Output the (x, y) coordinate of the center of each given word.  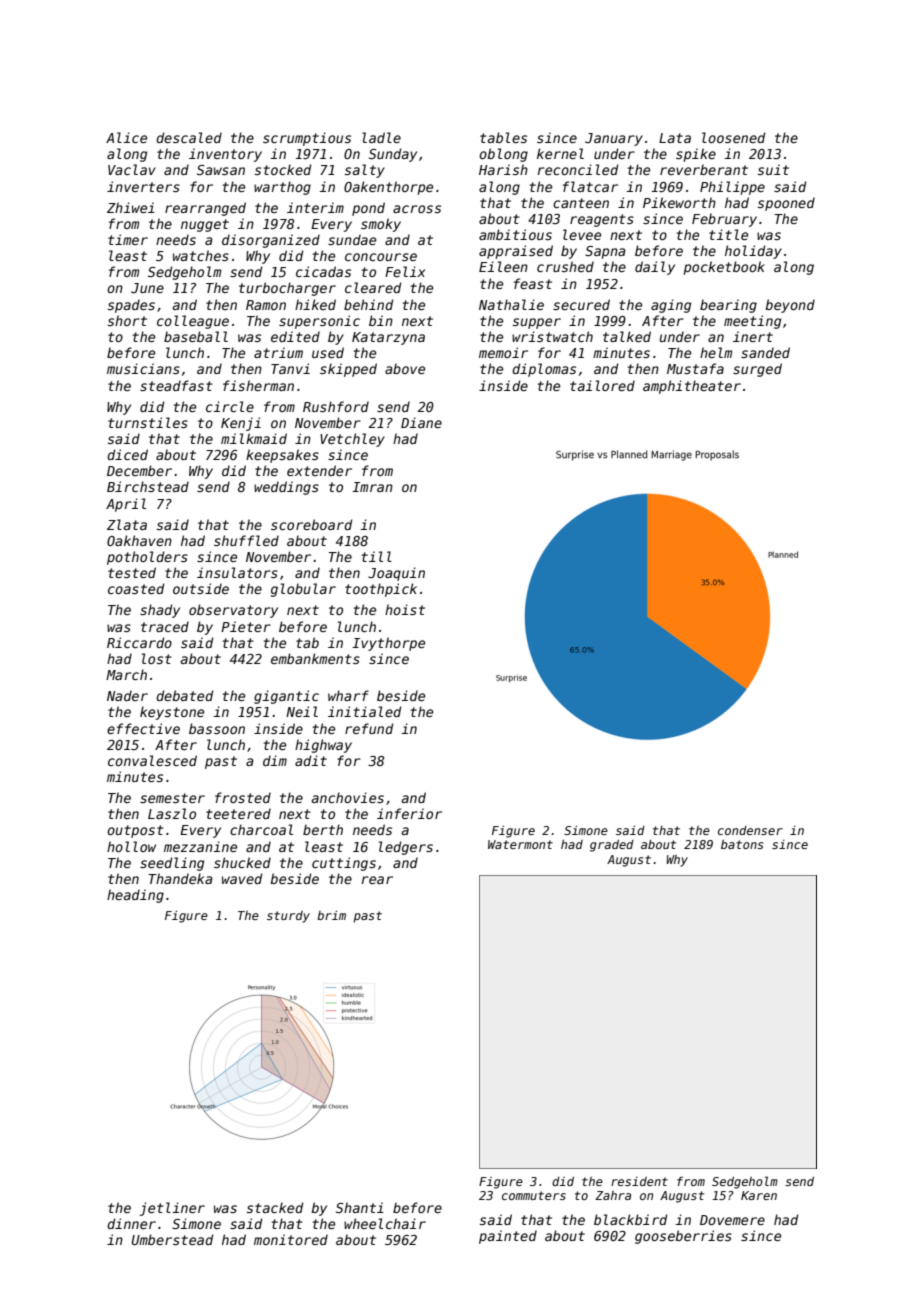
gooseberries (683, 1237)
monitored (291, 1239)
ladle (381, 137)
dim (275, 760)
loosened (733, 137)
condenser (750, 830)
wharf (348, 695)
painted (508, 1237)
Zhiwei (131, 207)
